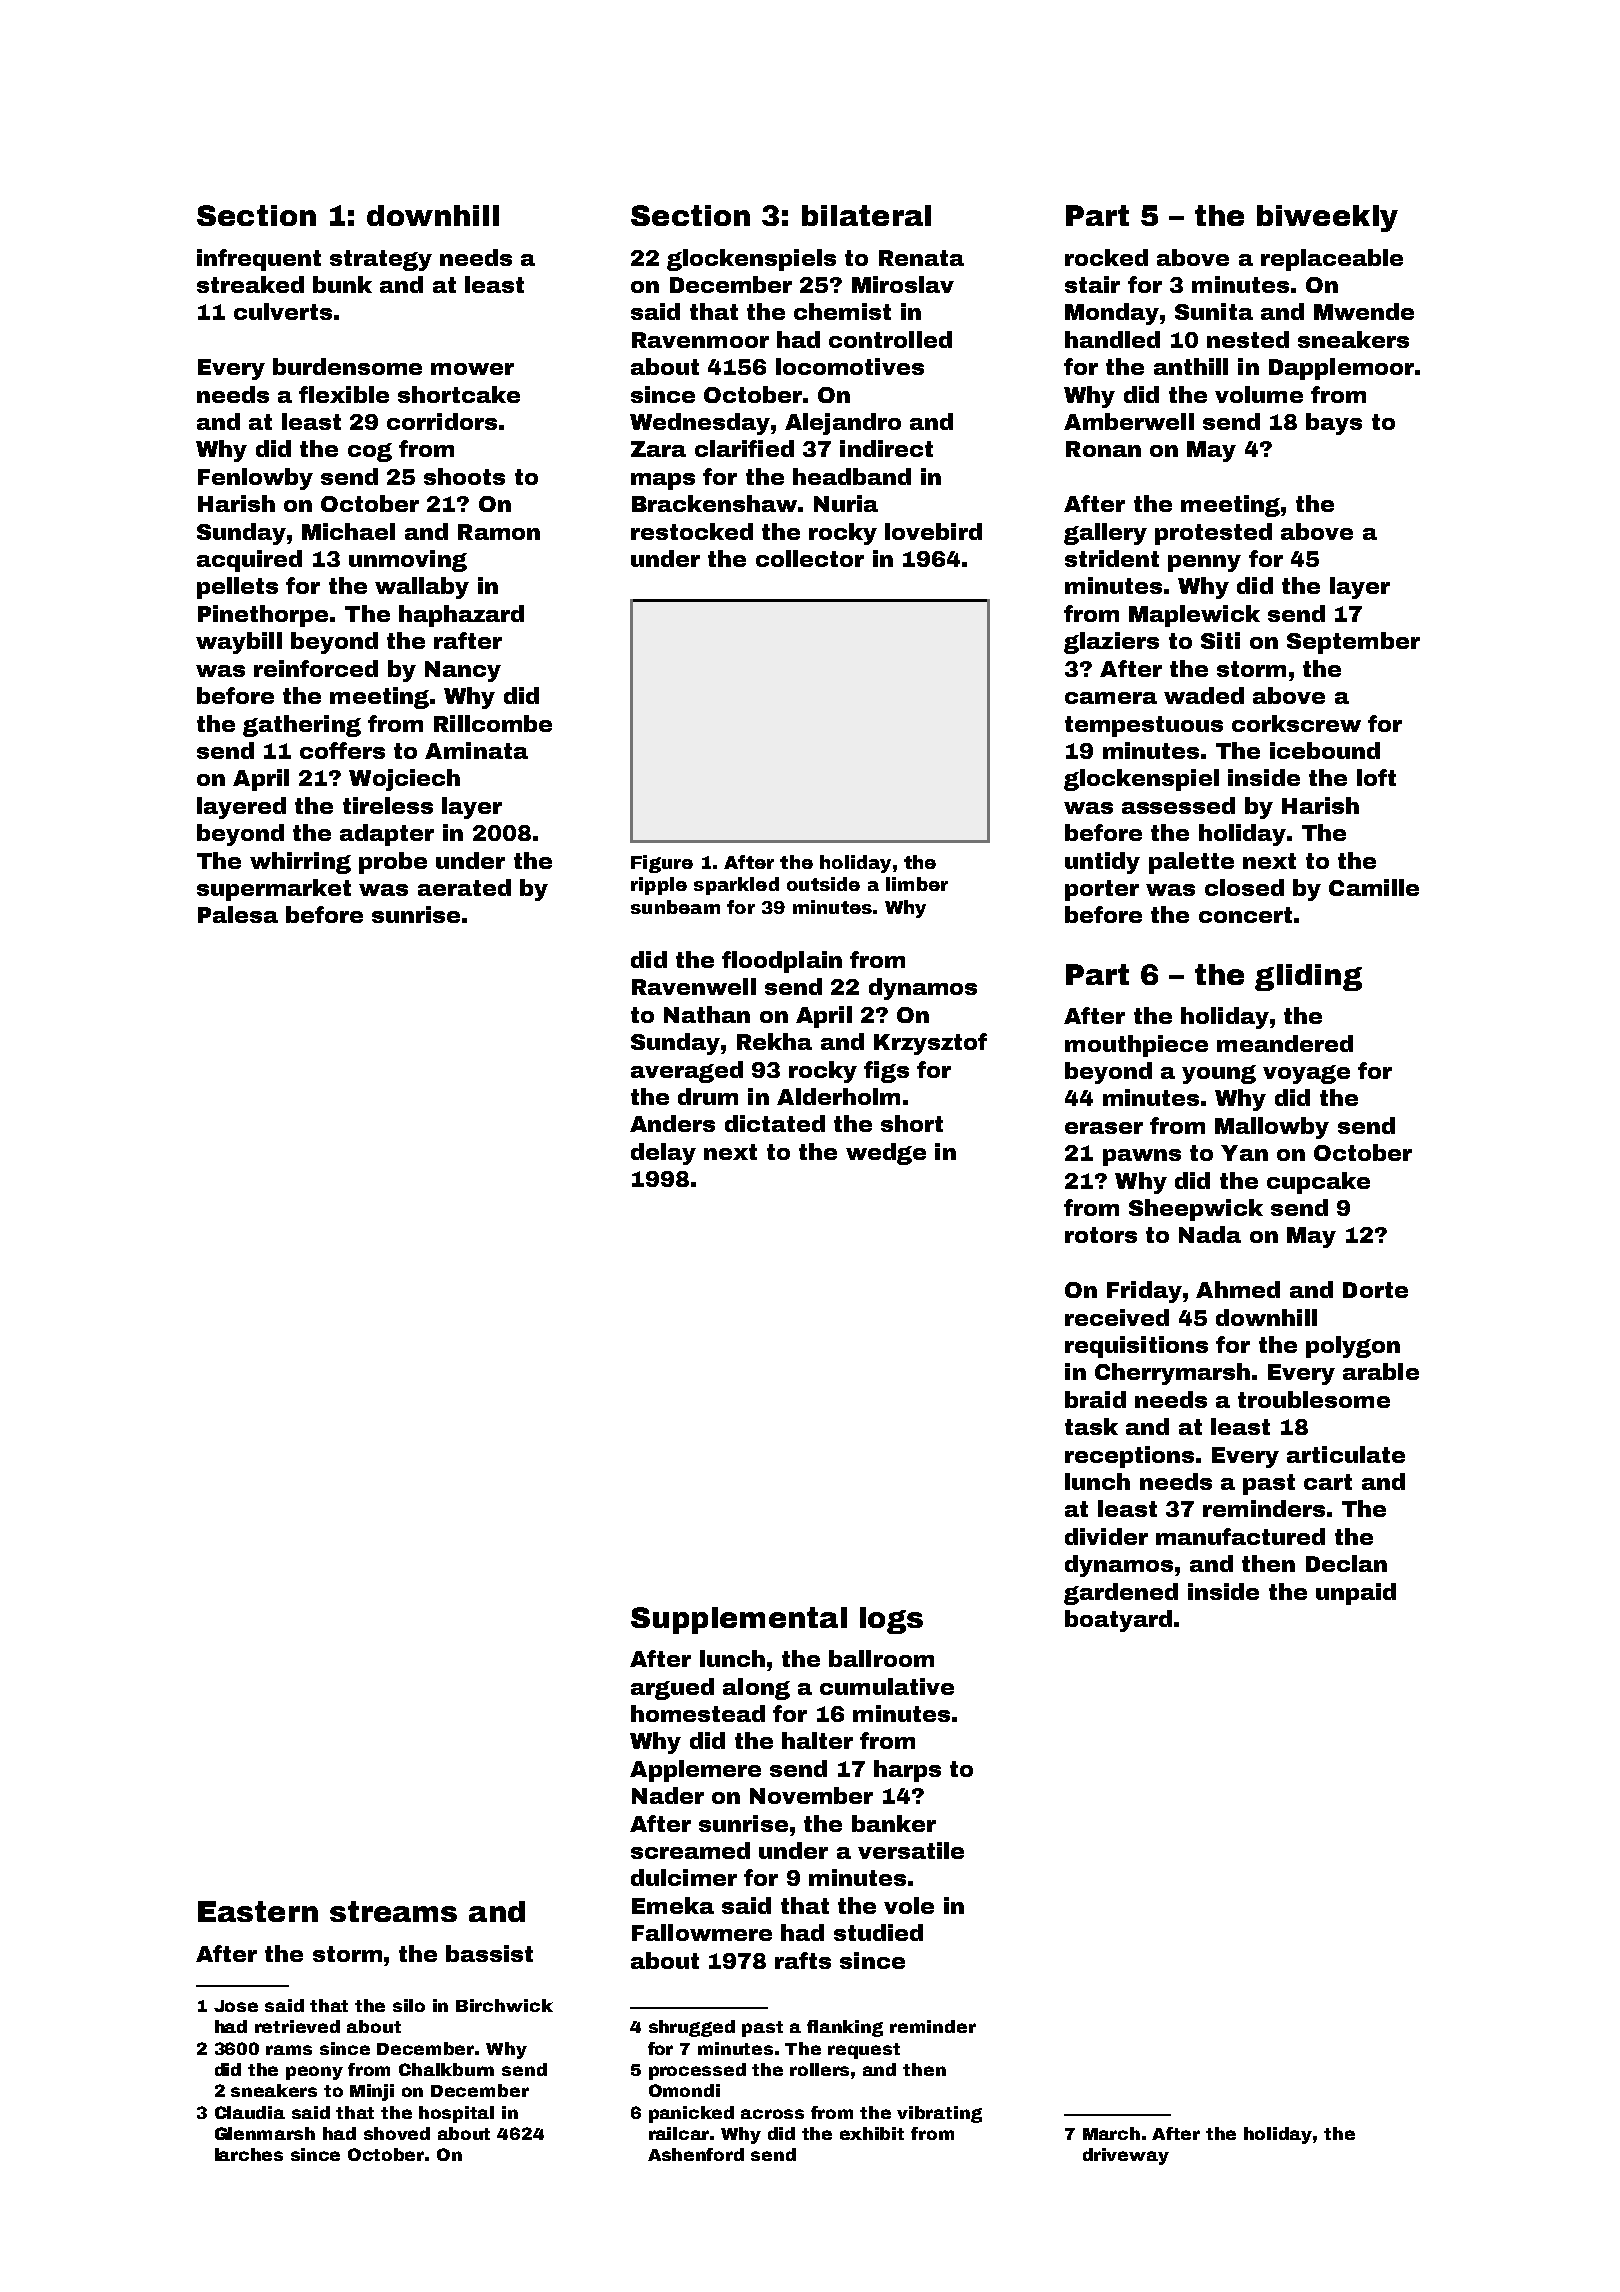  I want to click on outside, so click(823, 884).
